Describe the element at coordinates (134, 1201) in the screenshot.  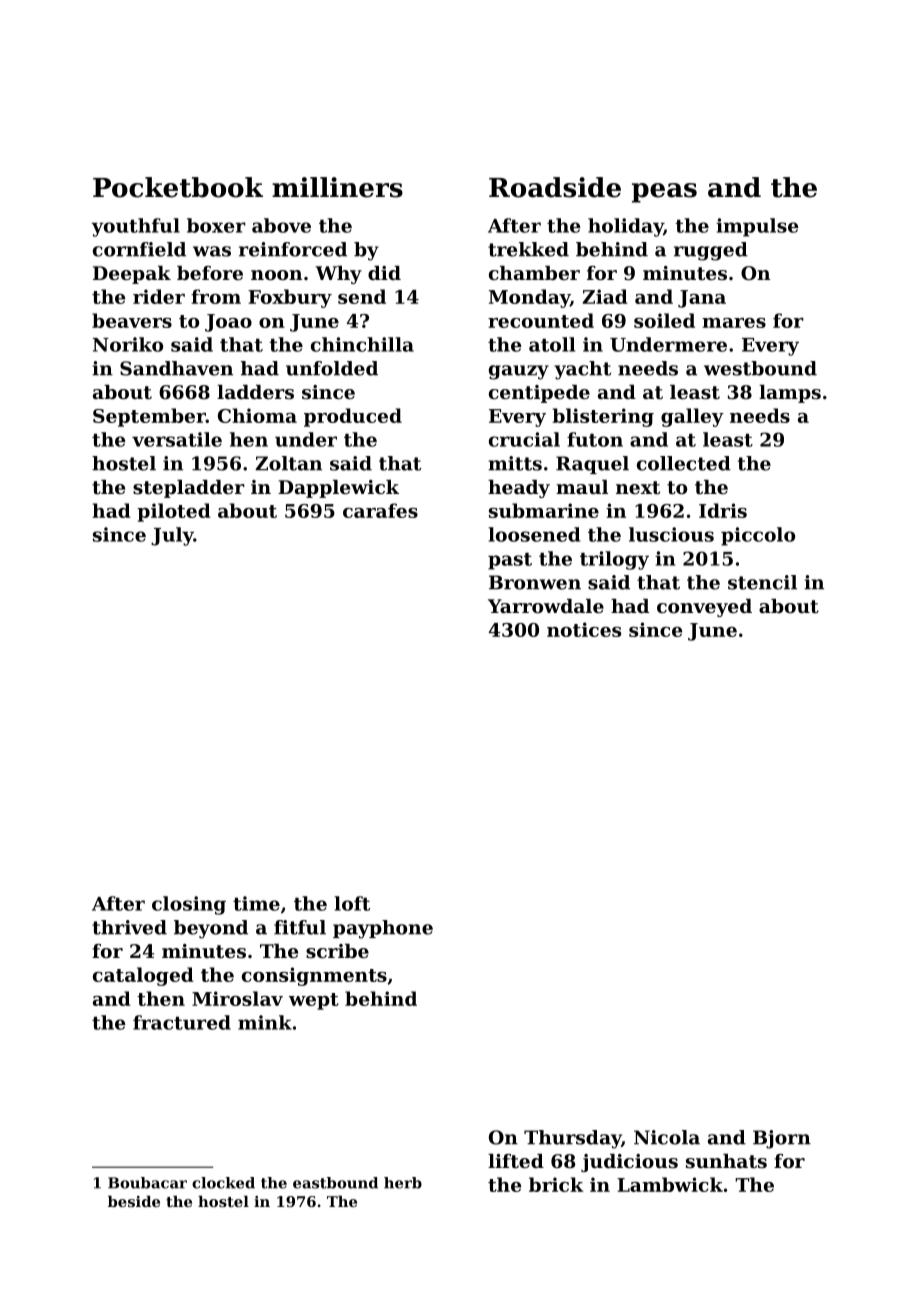
I see `beside` at that location.
